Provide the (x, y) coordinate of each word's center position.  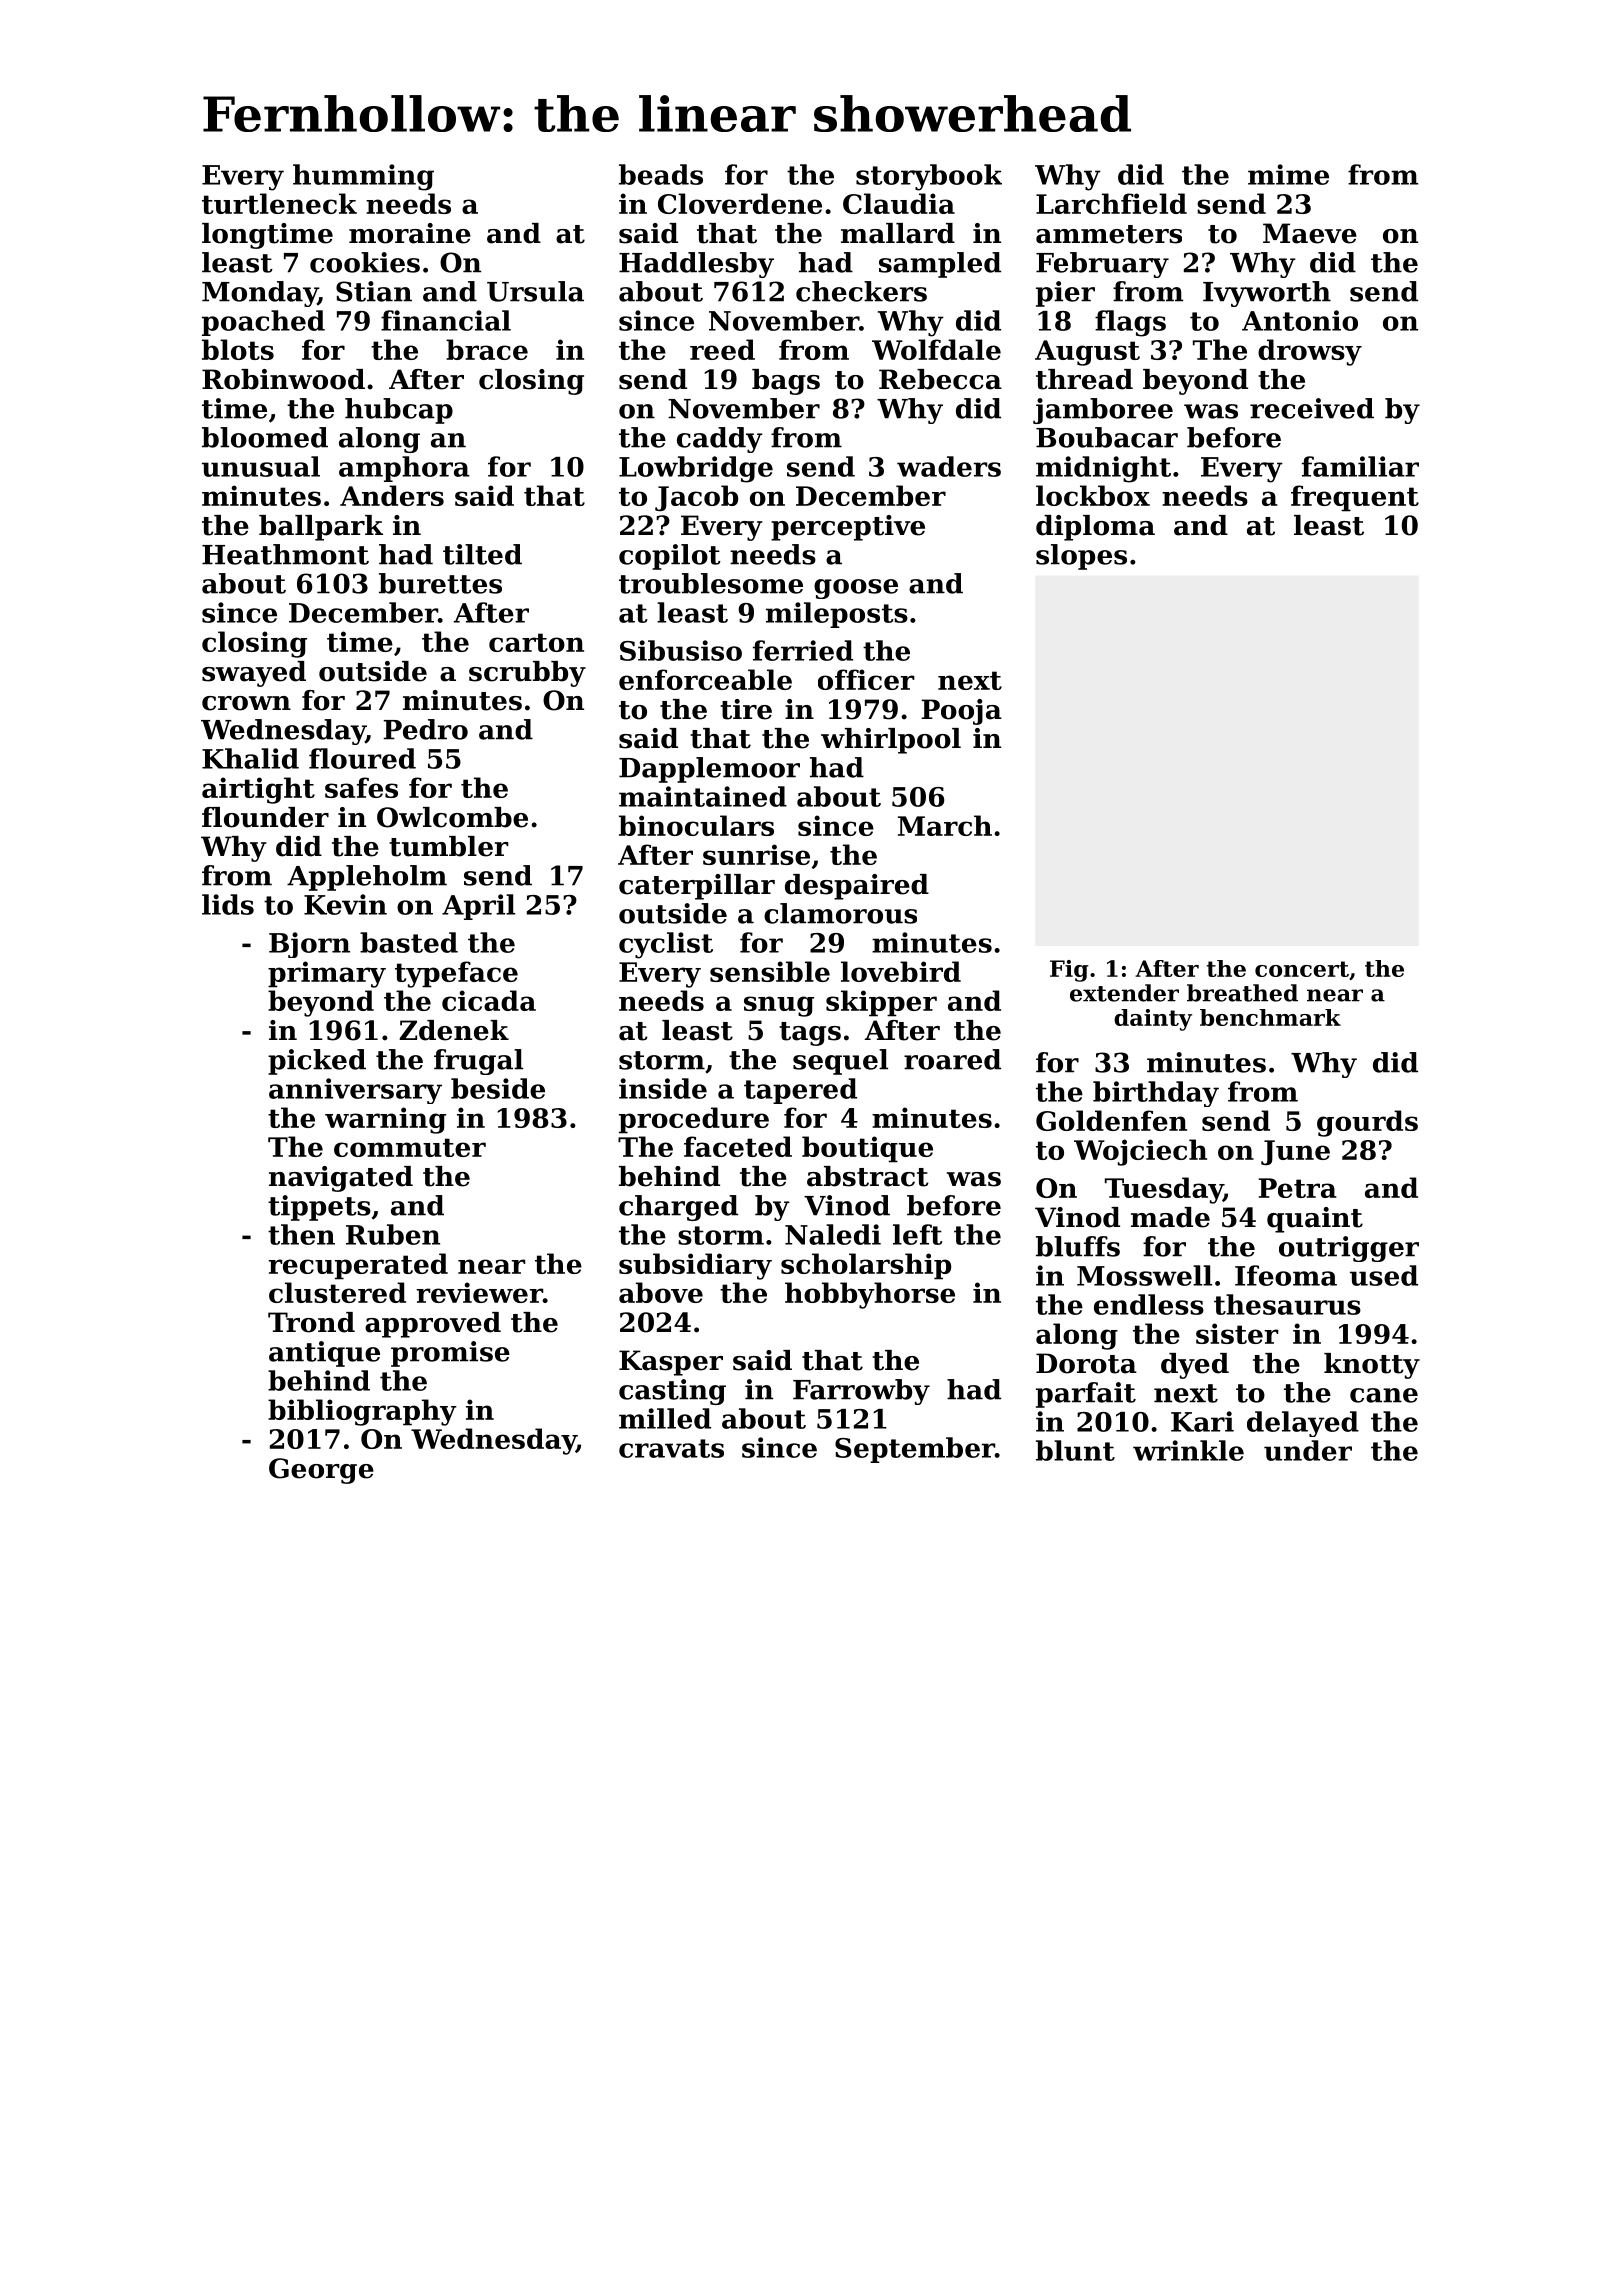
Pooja (961, 712)
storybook (929, 177)
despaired (857, 887)
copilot (670, 557)
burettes (440, 583)
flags (1130, 323)
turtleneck (279, 203)
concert (1302, 969)
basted (409, 942)
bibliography (362, 1412)
